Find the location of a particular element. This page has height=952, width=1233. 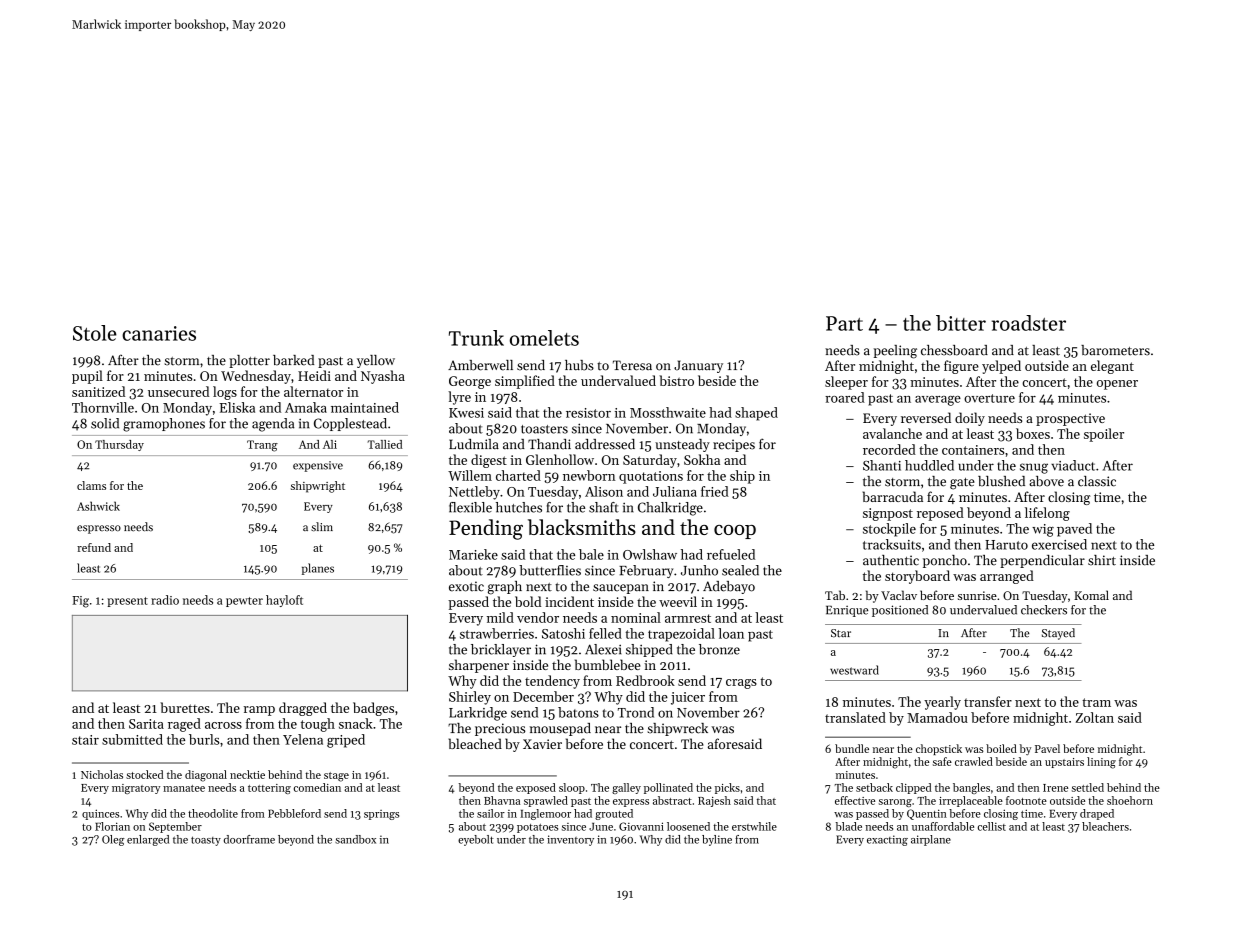

stocked is located at coordinates (145, 774).
